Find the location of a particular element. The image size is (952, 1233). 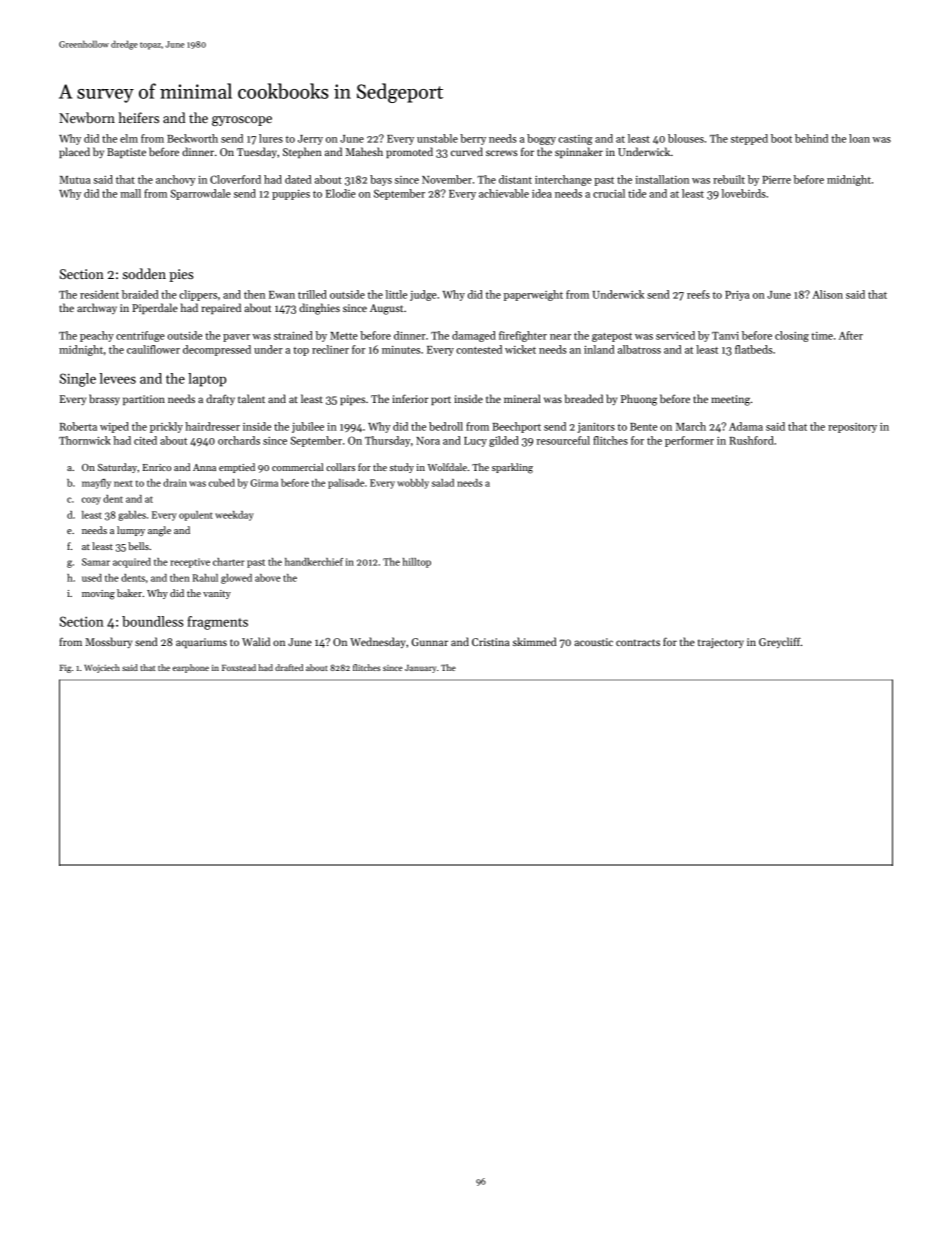

gyroscope is located at coordinates (242, 121).
